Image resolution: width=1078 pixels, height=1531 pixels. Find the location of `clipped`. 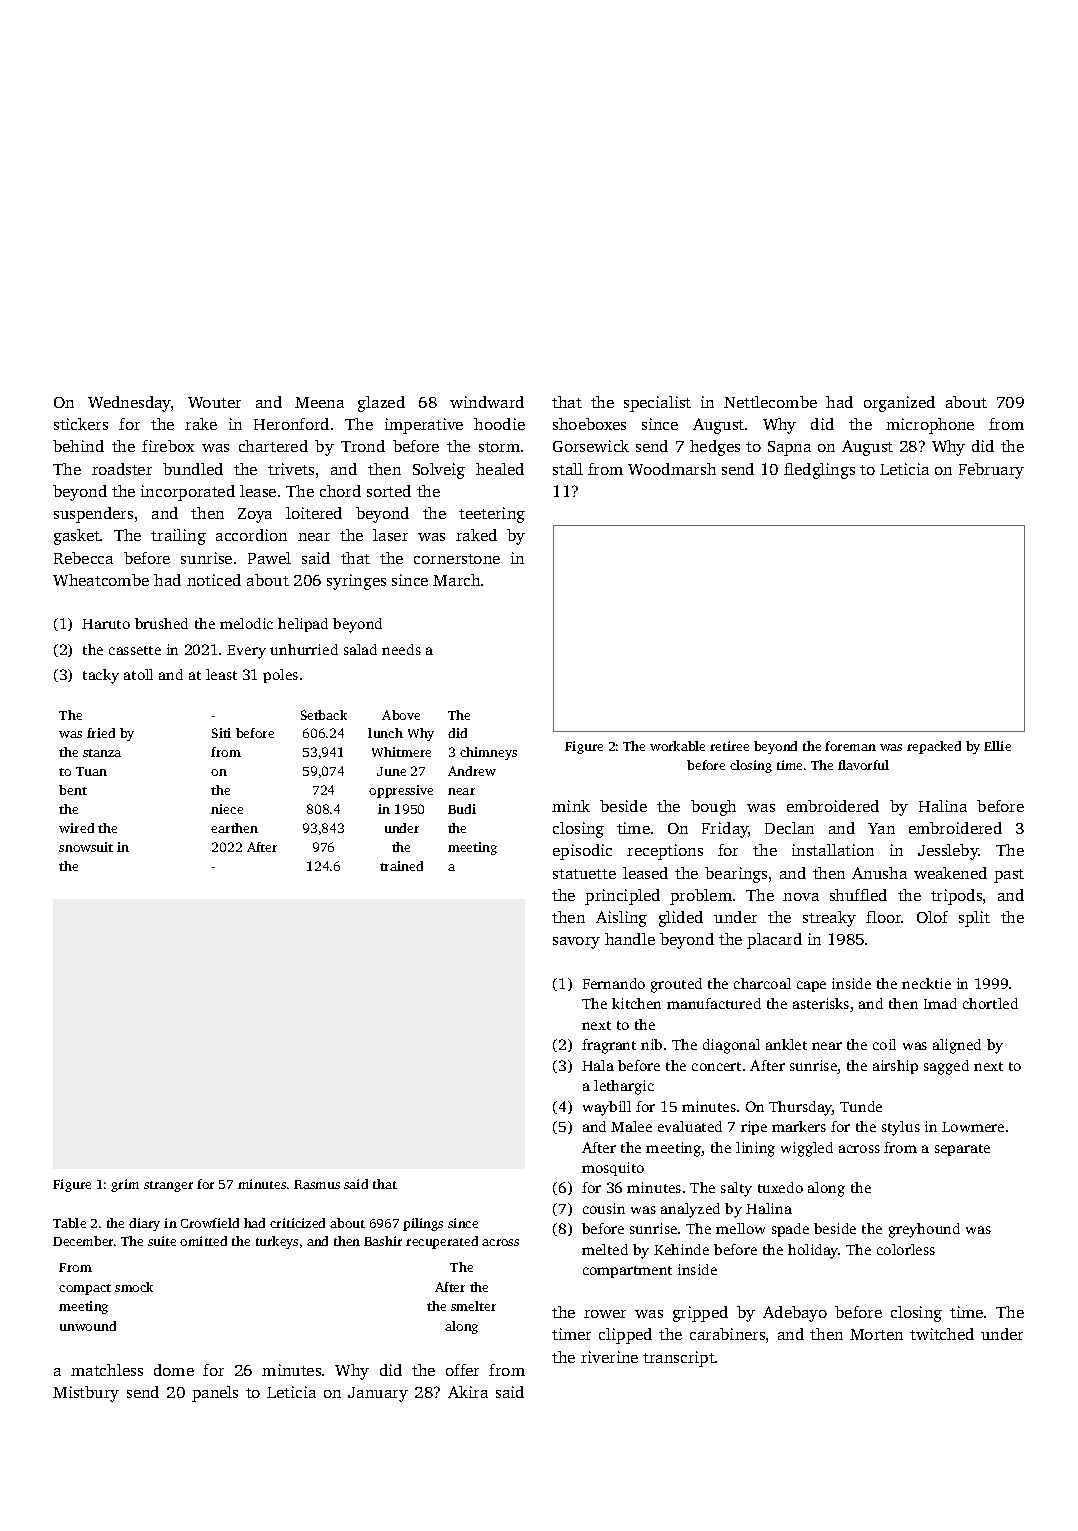

clipped is located at coordinates (625, 1336).
